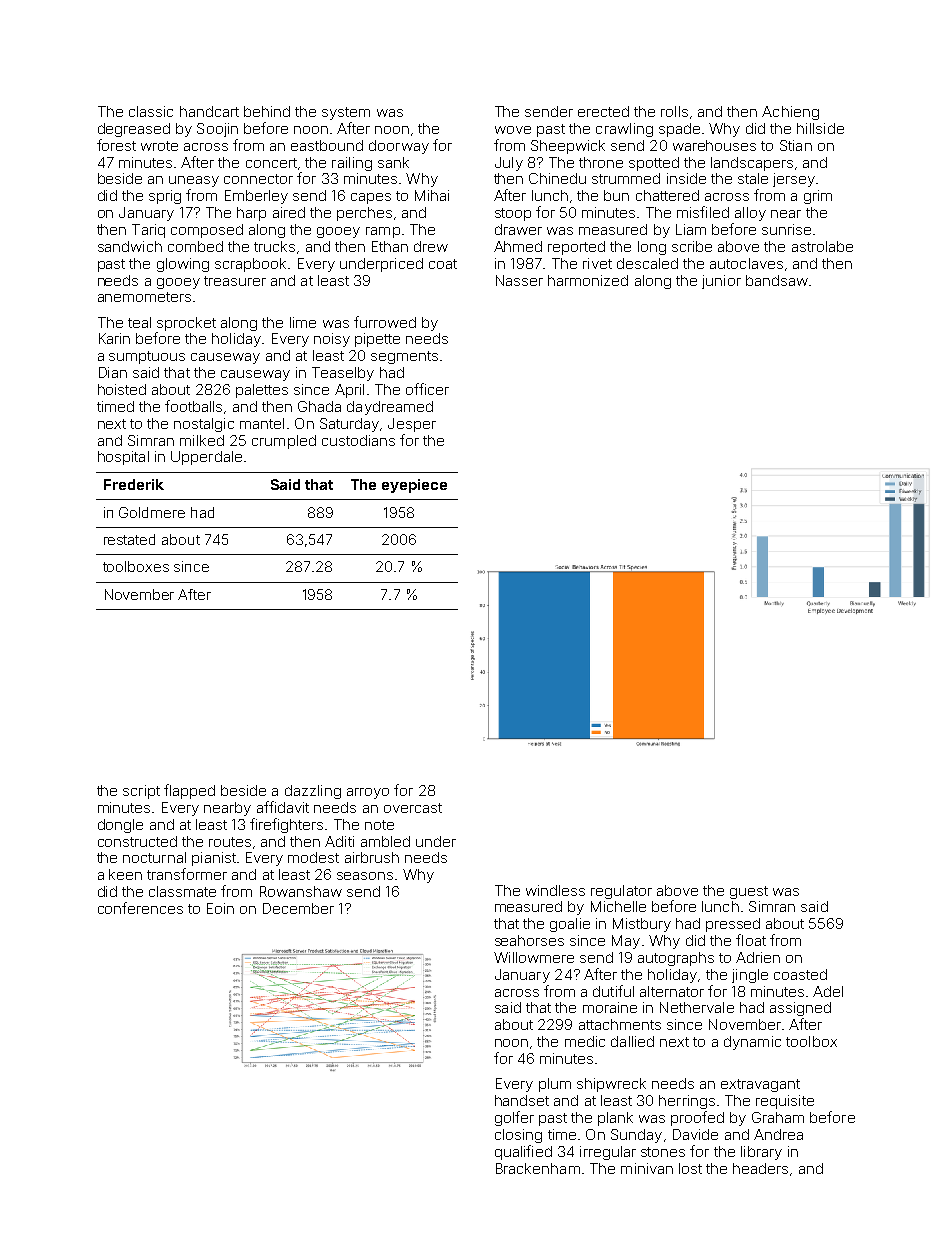 The image size is (952, 1233). I want to click on arroyo, so click(368, 793).
